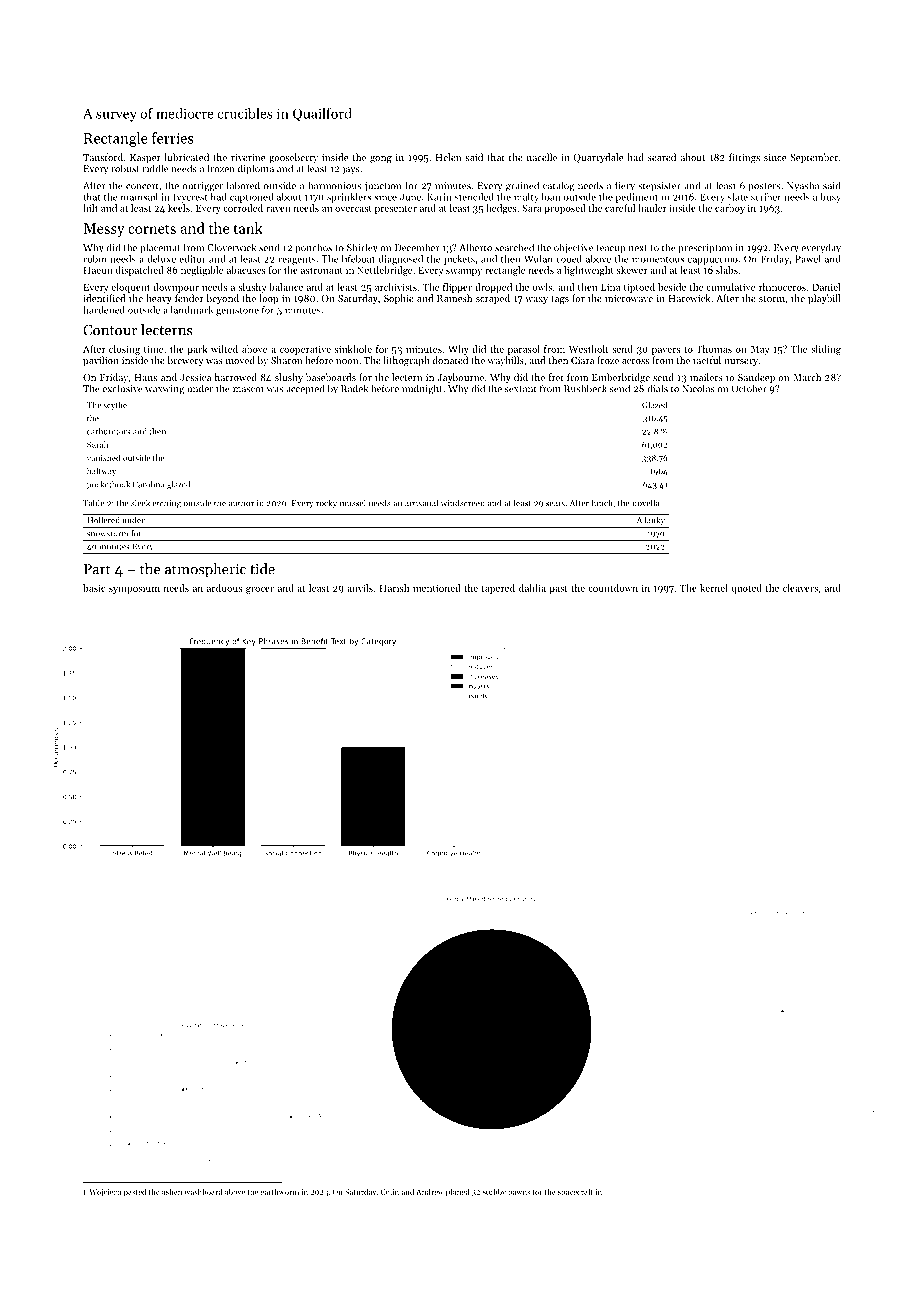 The width and height of the screenshot is (924, 1308). I want to click on Harish, so click(394, 588).
